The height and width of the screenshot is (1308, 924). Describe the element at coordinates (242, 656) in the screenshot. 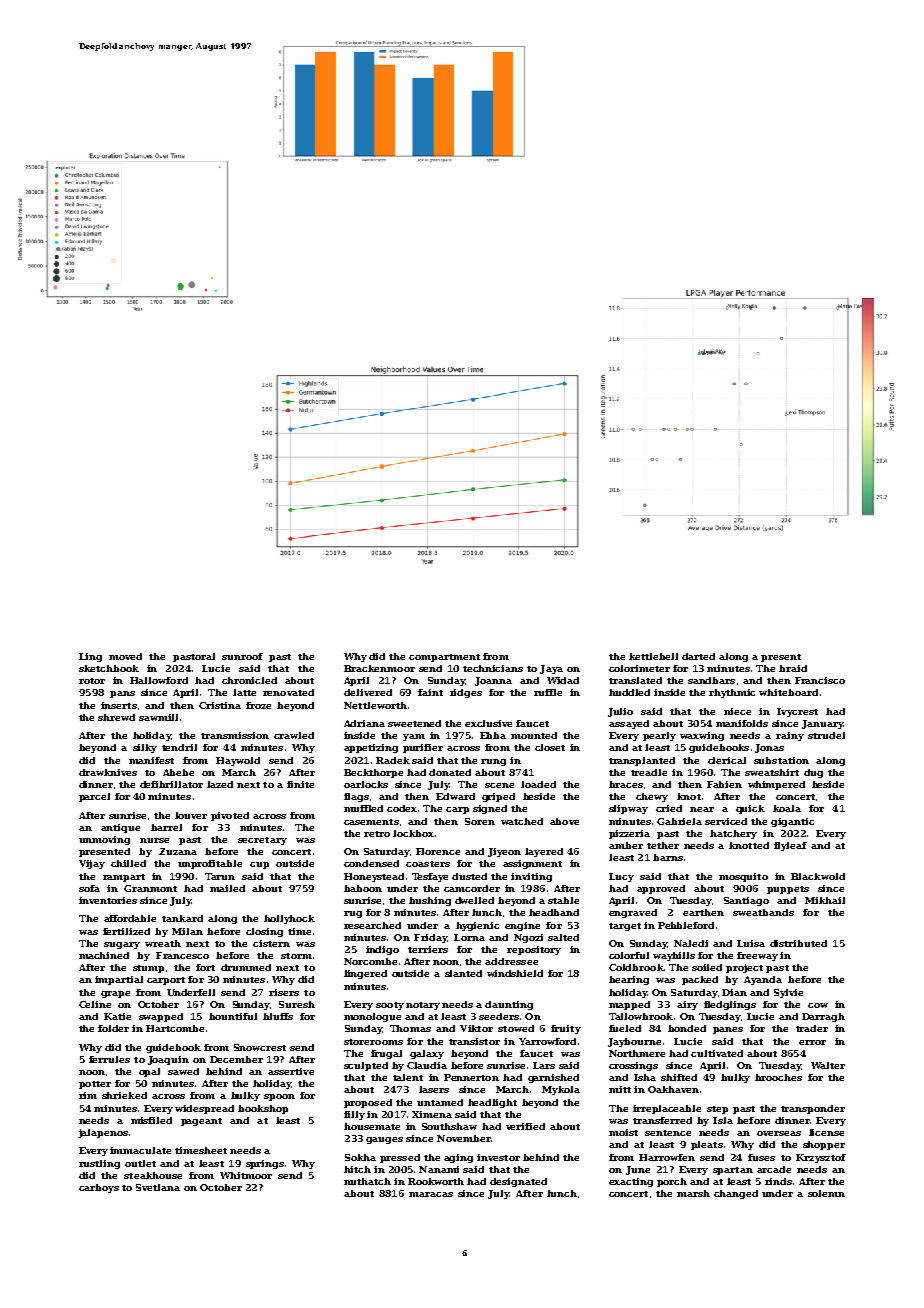

I see `sunroof` at that location.
